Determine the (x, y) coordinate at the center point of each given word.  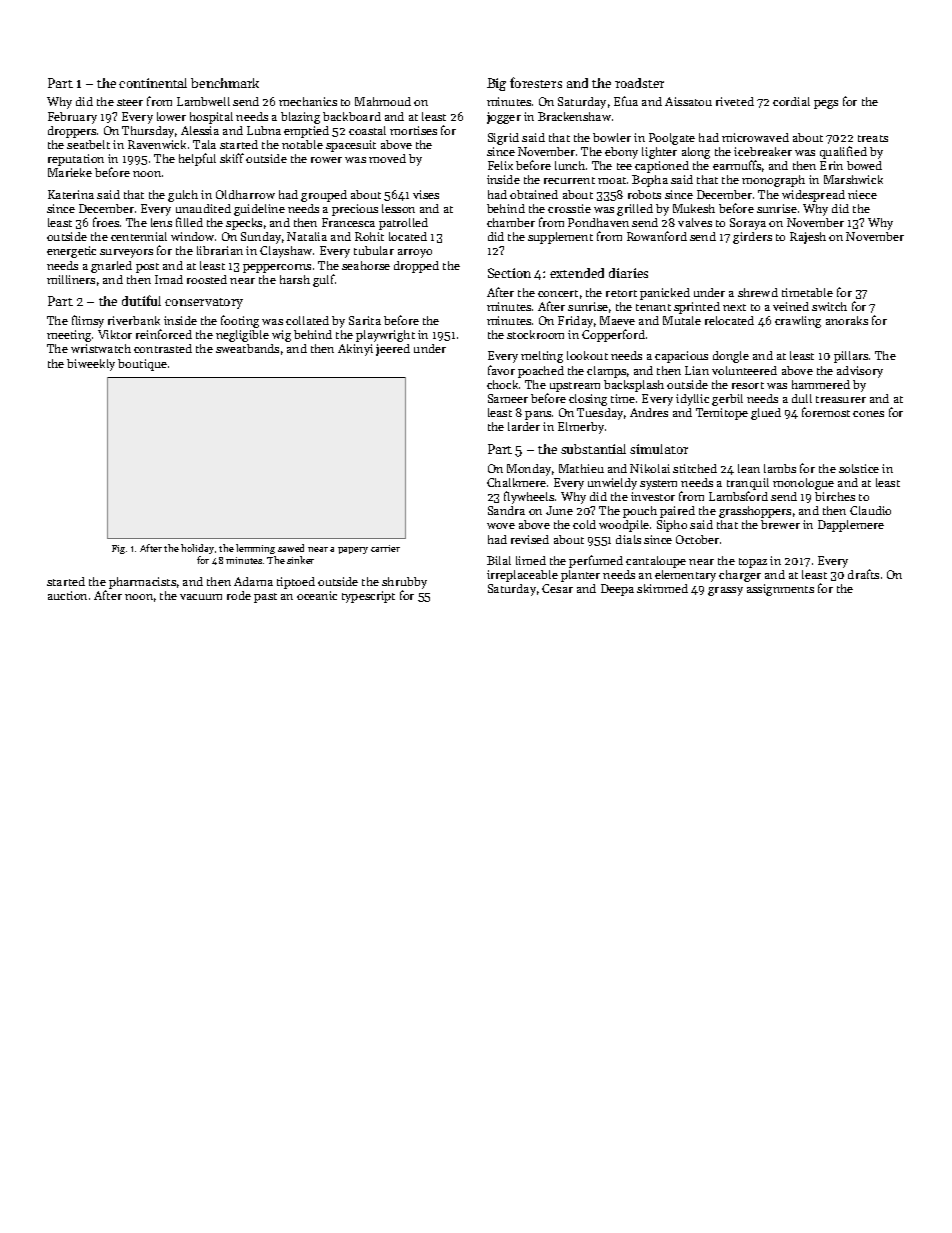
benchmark (225, 83)
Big (496, 84)
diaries (628, 273)
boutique (142, 365)
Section (509, 273)
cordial (791, 101)
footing (240, 321)
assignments (780, 590)
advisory (860, 372)
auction (67, 595)
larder (524, 426)
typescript (368, 597)
